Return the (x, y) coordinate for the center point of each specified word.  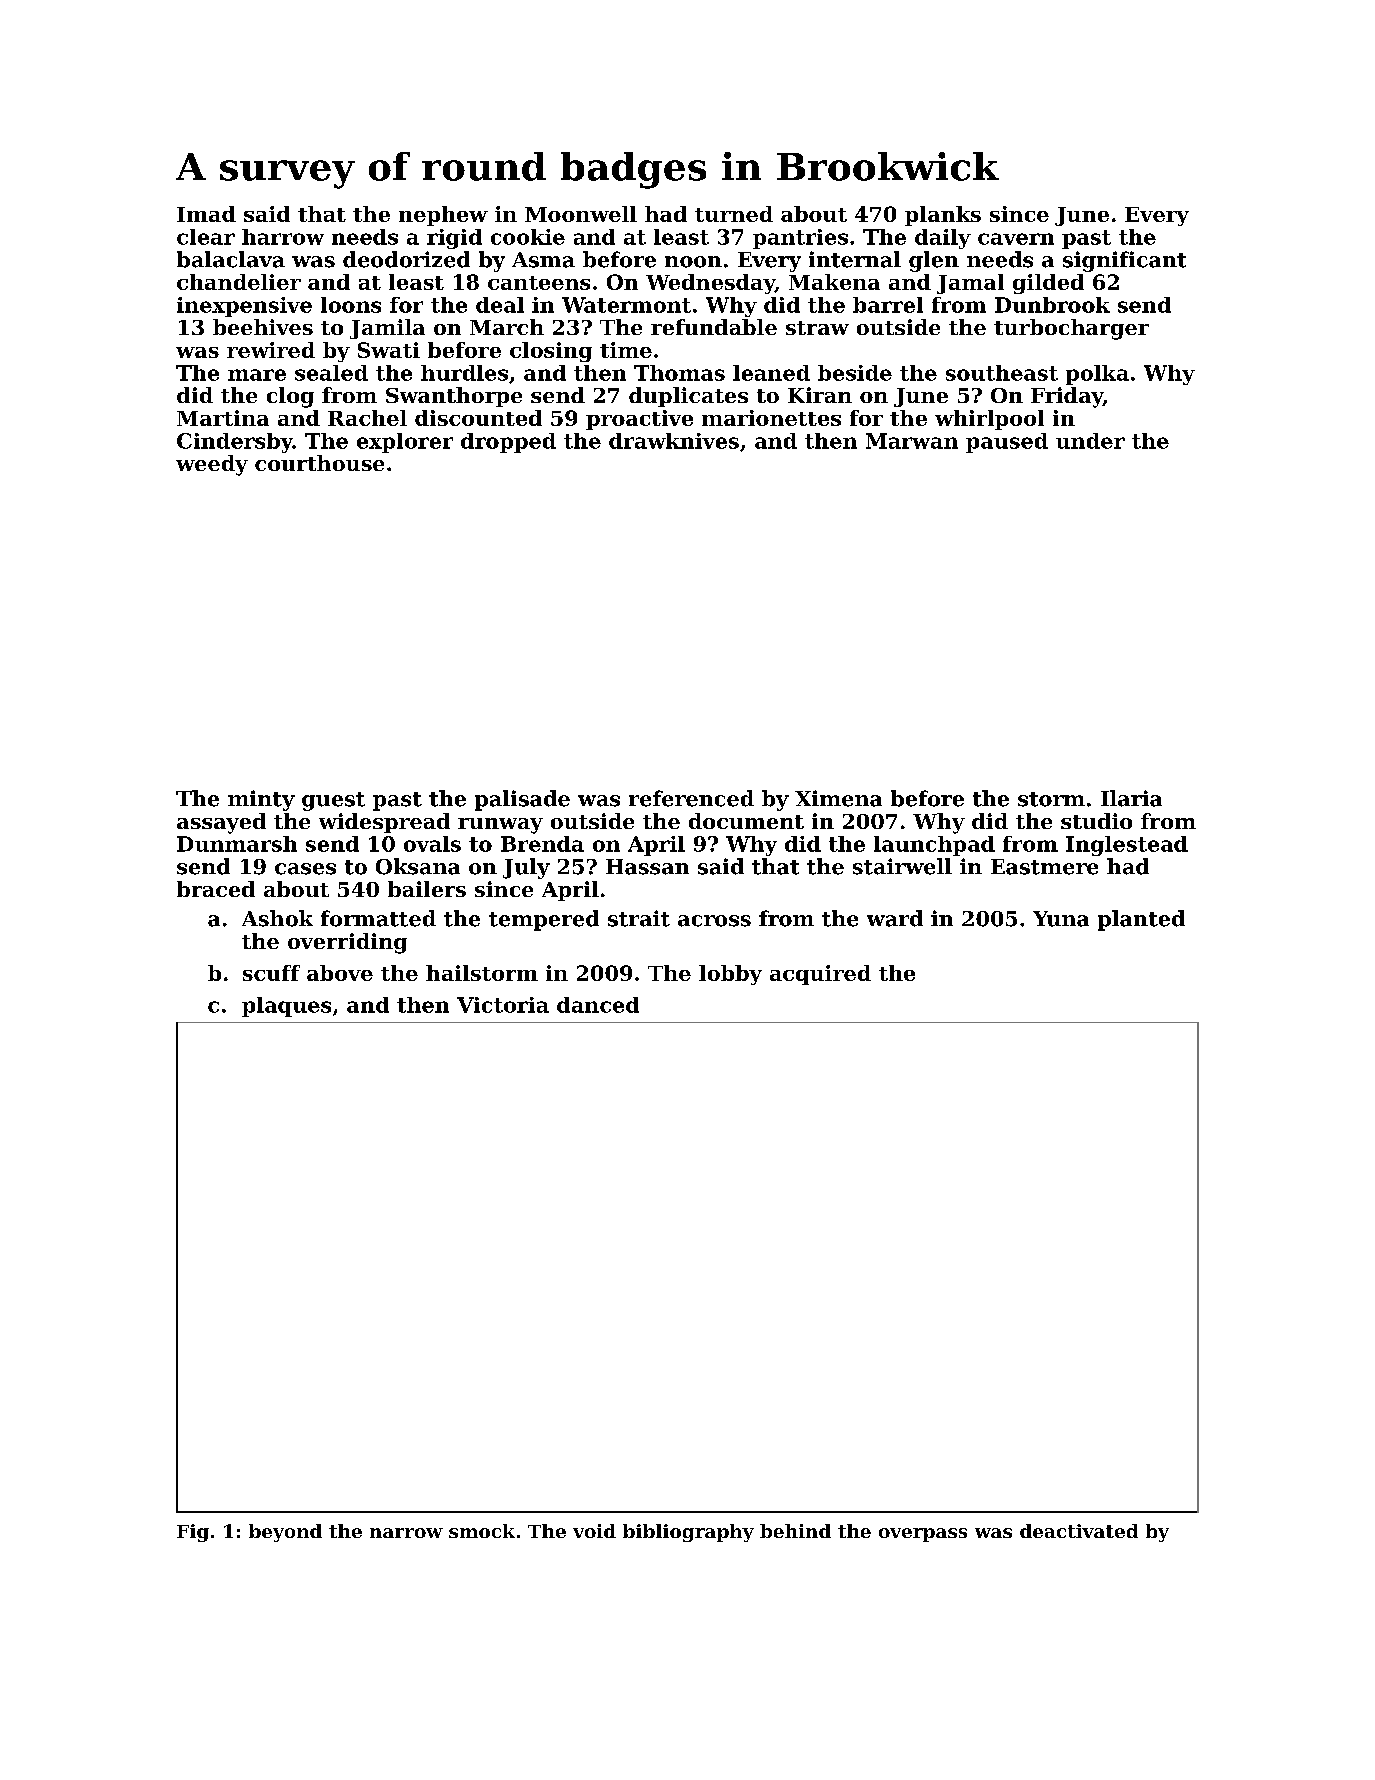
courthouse (319, 463)
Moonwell (581, 214)
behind (795, 1531)
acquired (820, 975)
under (1090, 441)
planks (943, 216)
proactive (639, 420)
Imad (206, 214)
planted (1141, 920)
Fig (193, 1533)
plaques (286, 1007)
